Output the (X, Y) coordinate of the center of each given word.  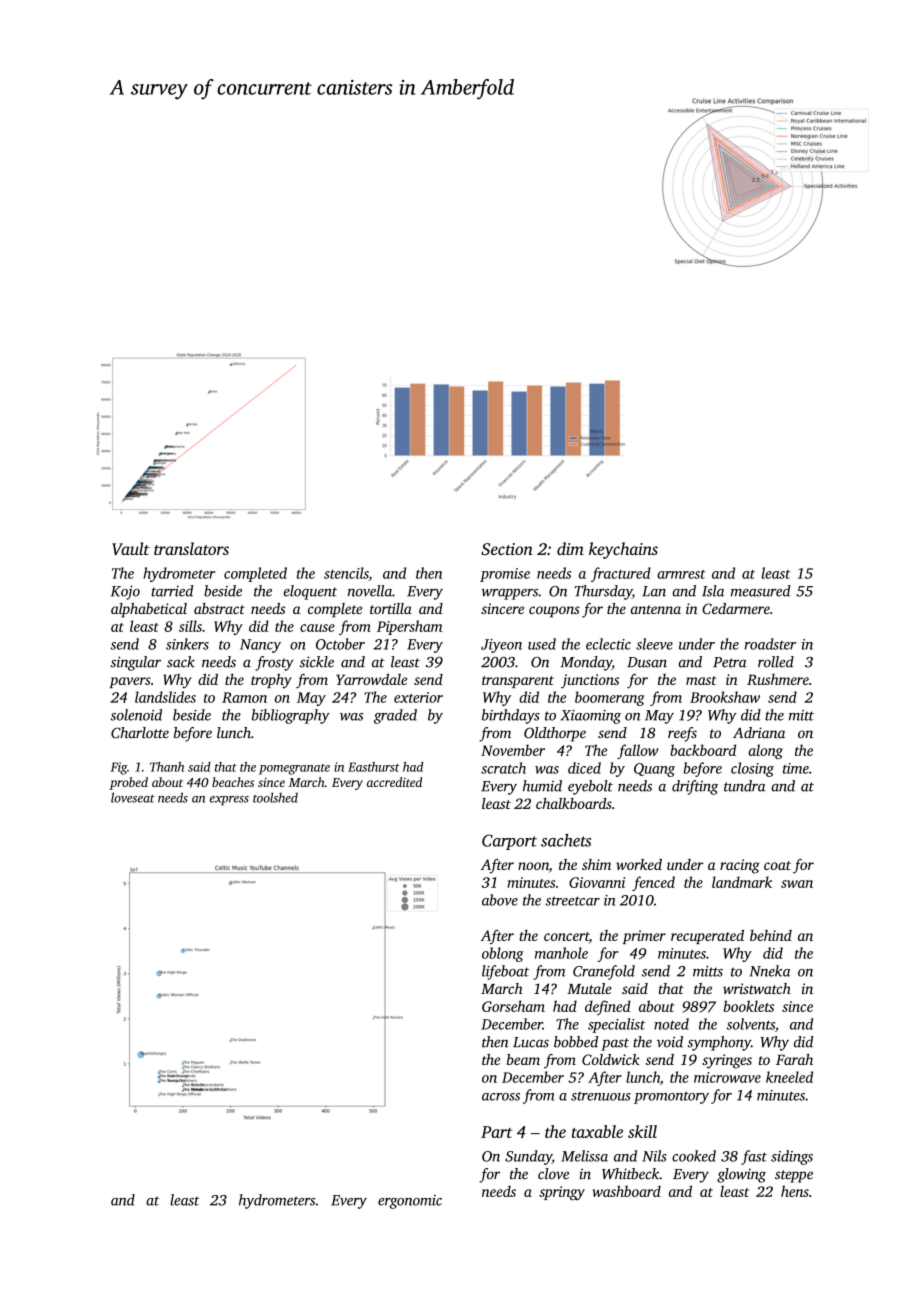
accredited (394, 782)
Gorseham (513, 1006)
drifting (695, 787)
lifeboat (505, 972)
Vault (131, 548)
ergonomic (410, 1202)
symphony (719, 1043)
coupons (554, 612)
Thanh (167, 767)
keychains (623, 550)
